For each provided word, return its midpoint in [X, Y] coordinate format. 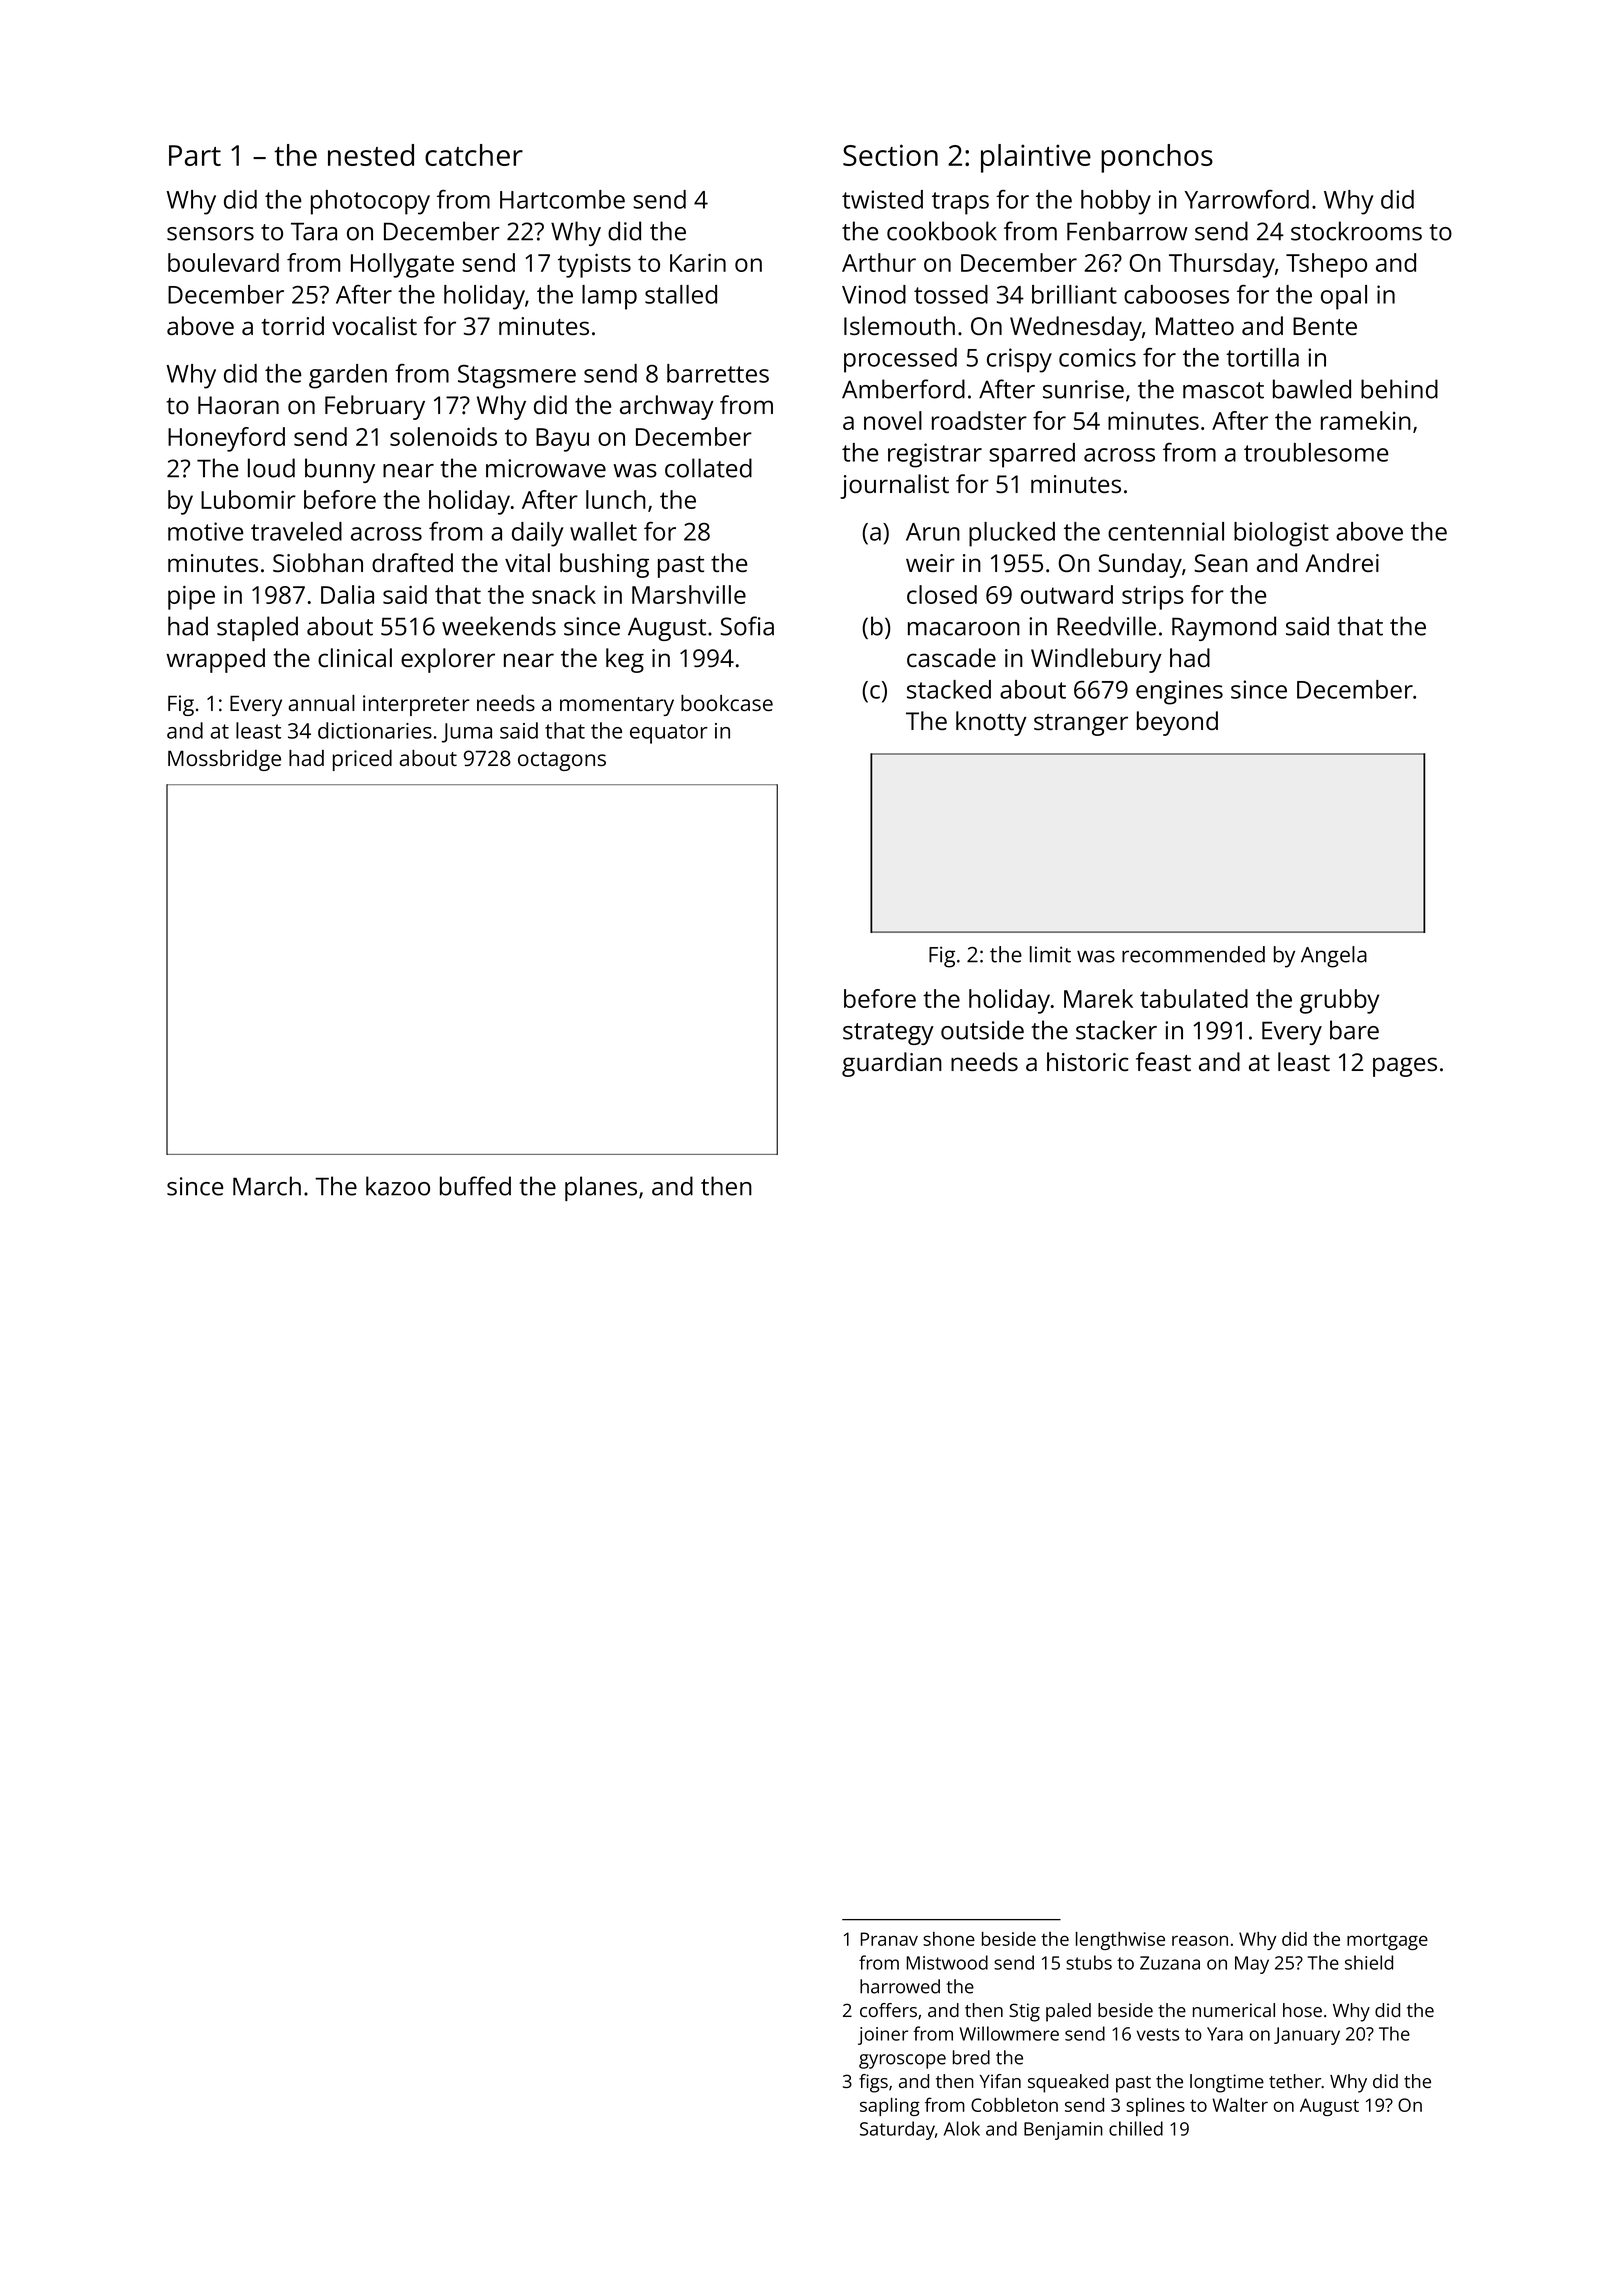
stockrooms [1356, 231]
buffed [475, 1186]
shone [949, 1939]
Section [890, 155]
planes [601, 1188]
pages [1405, 1067]
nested [371, 155]
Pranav [889, 1939]
